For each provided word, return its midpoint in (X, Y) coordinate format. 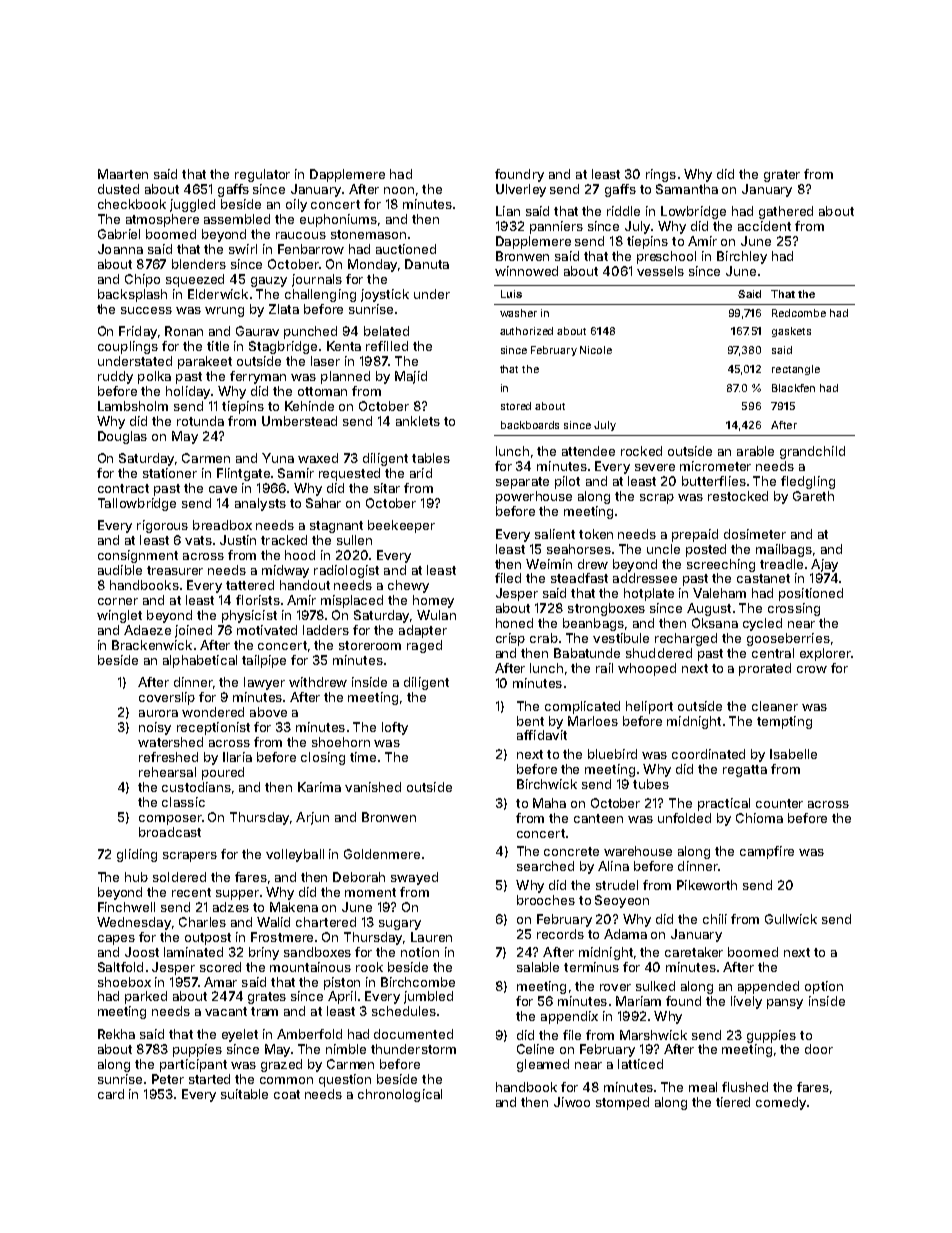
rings (661, 175)
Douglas (122, 437)
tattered (250, 585)
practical (724, 804)
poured (223, 773)
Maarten (123, 174)
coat (287, 1094)
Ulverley (521, 190)
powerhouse (534, 497)
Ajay (824, 565)
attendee (588, 451)
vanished (373, 787)
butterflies (714, 481)
